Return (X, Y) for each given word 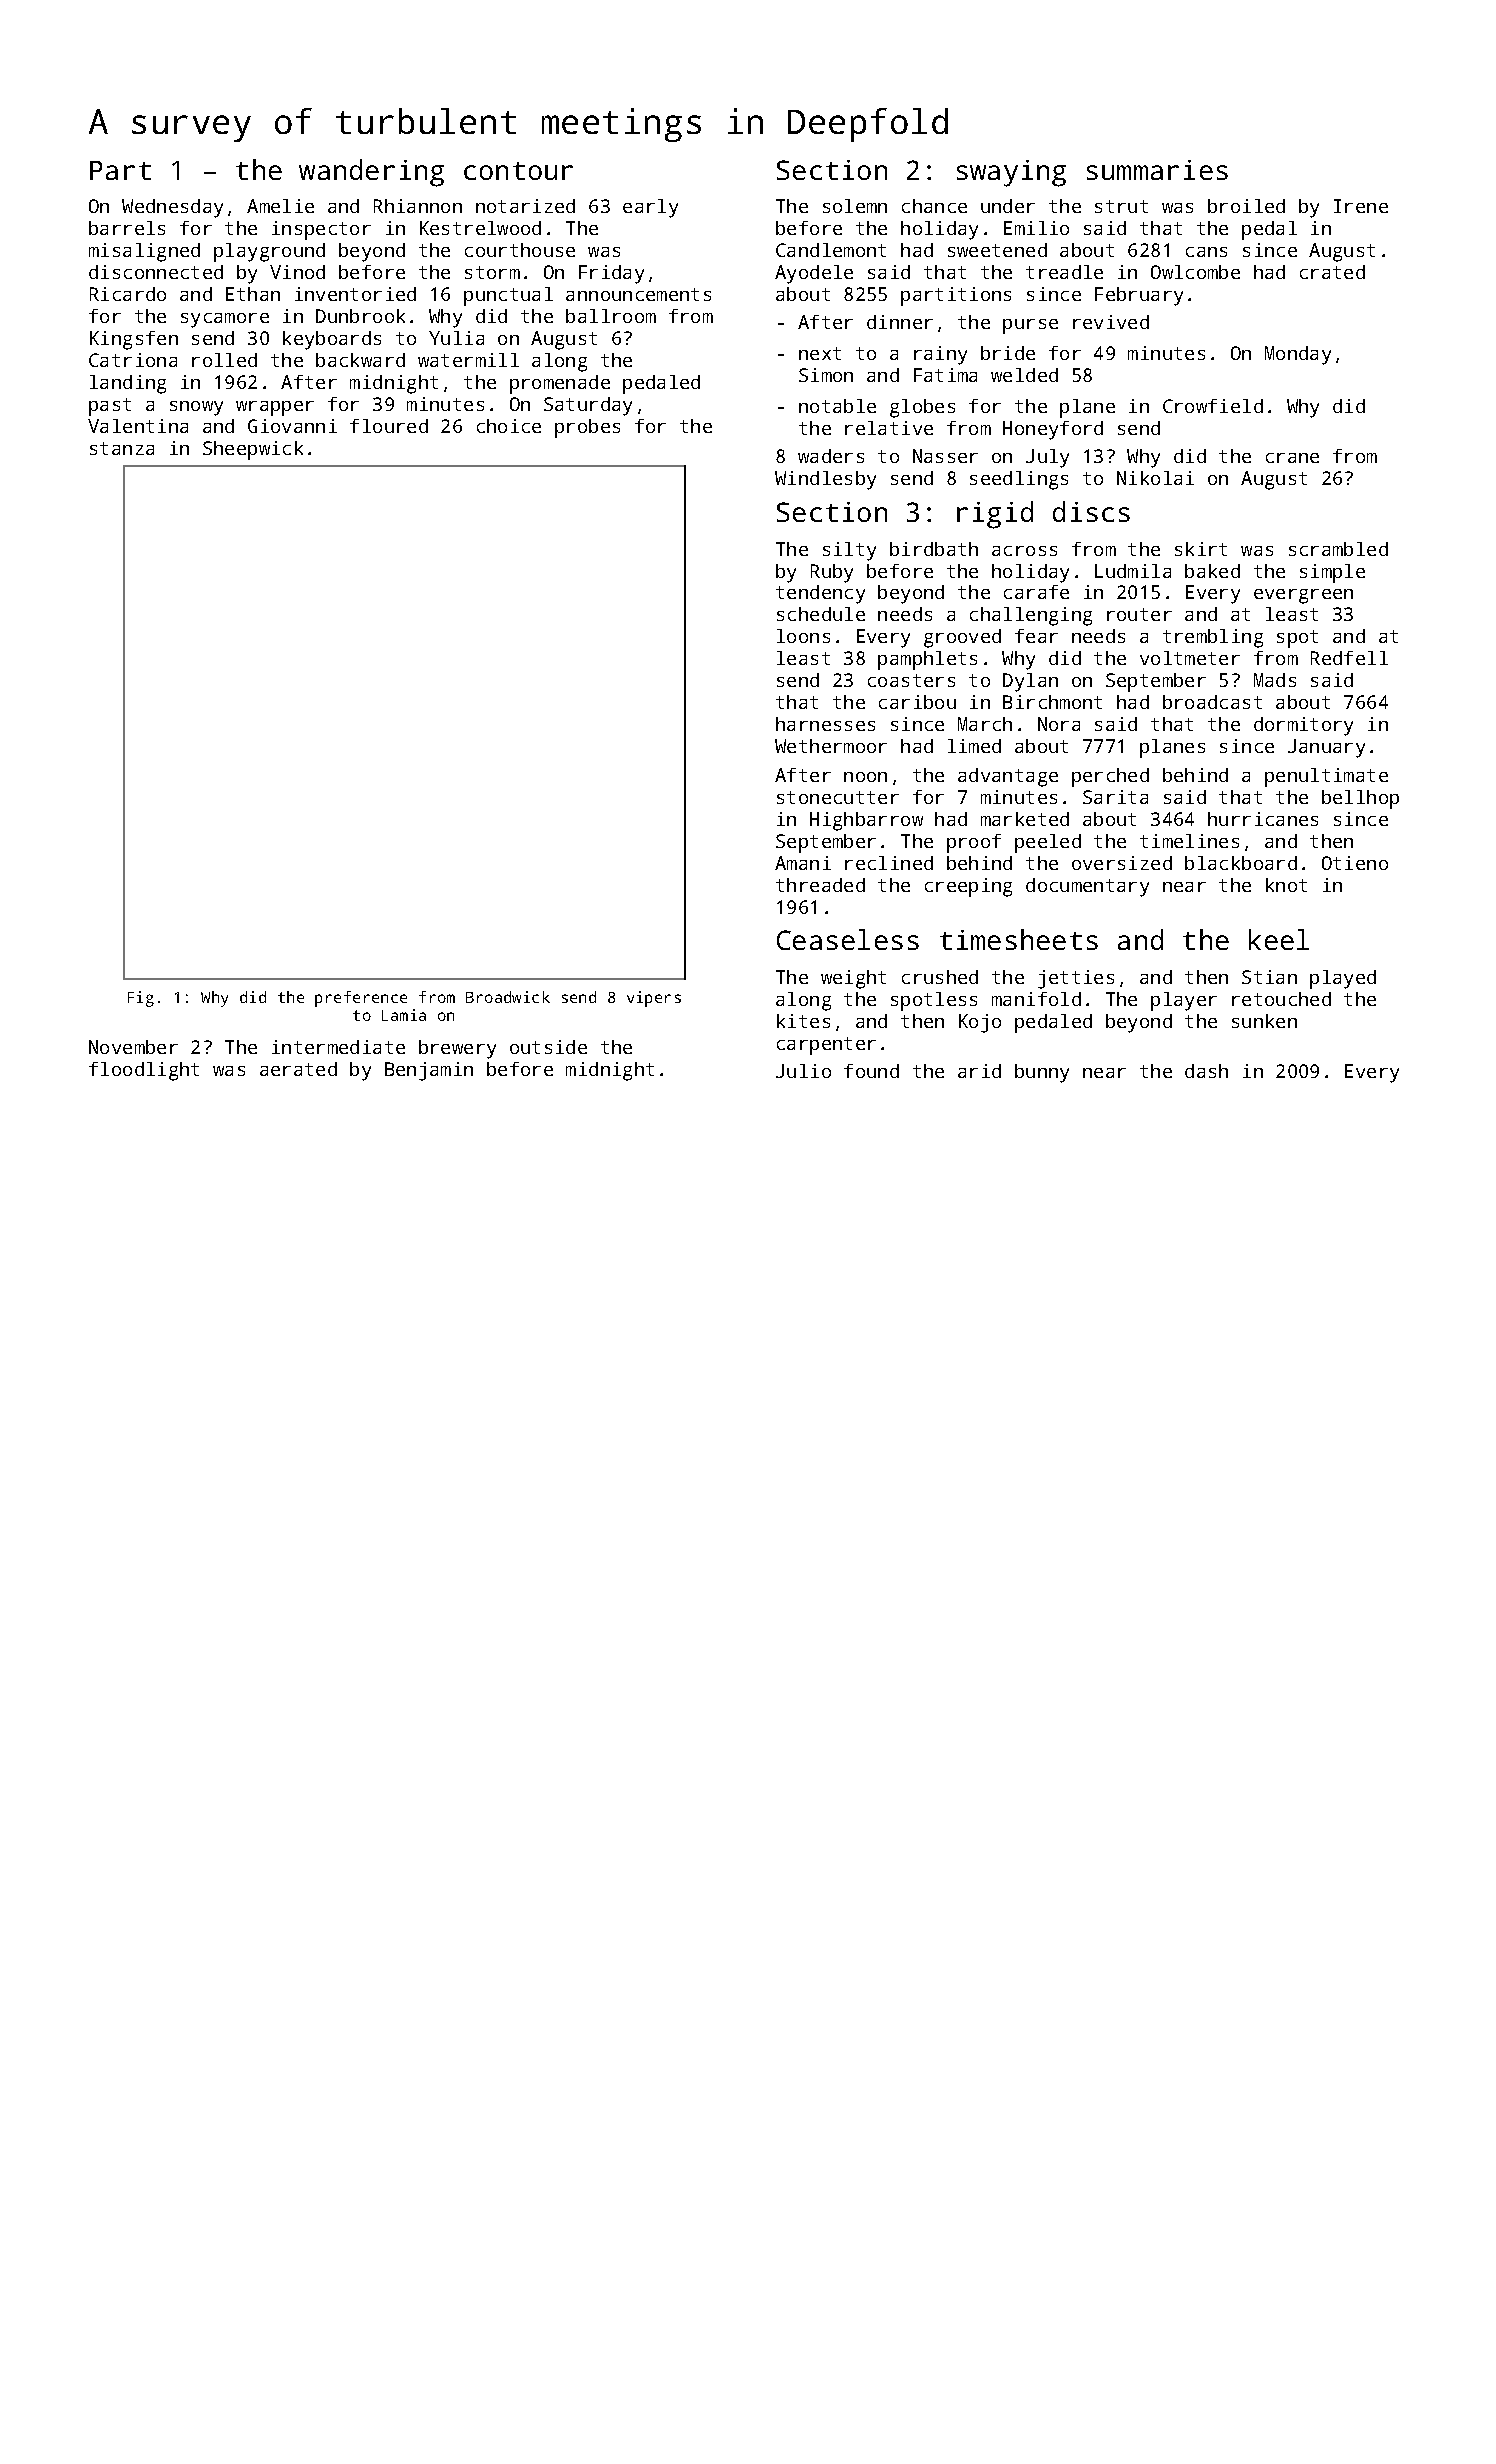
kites (803, 1021)
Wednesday (172, 208)
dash (1206, 1071)
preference (361, 999)
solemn (855, 206)
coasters (911, 680)
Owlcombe (1195, 272)
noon (865, 777)
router (1139, 614)
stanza (122, 448)
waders (831, 456)
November (133, 1047)
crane (1292, 458)
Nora (1059, 724)
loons (803, 636)
